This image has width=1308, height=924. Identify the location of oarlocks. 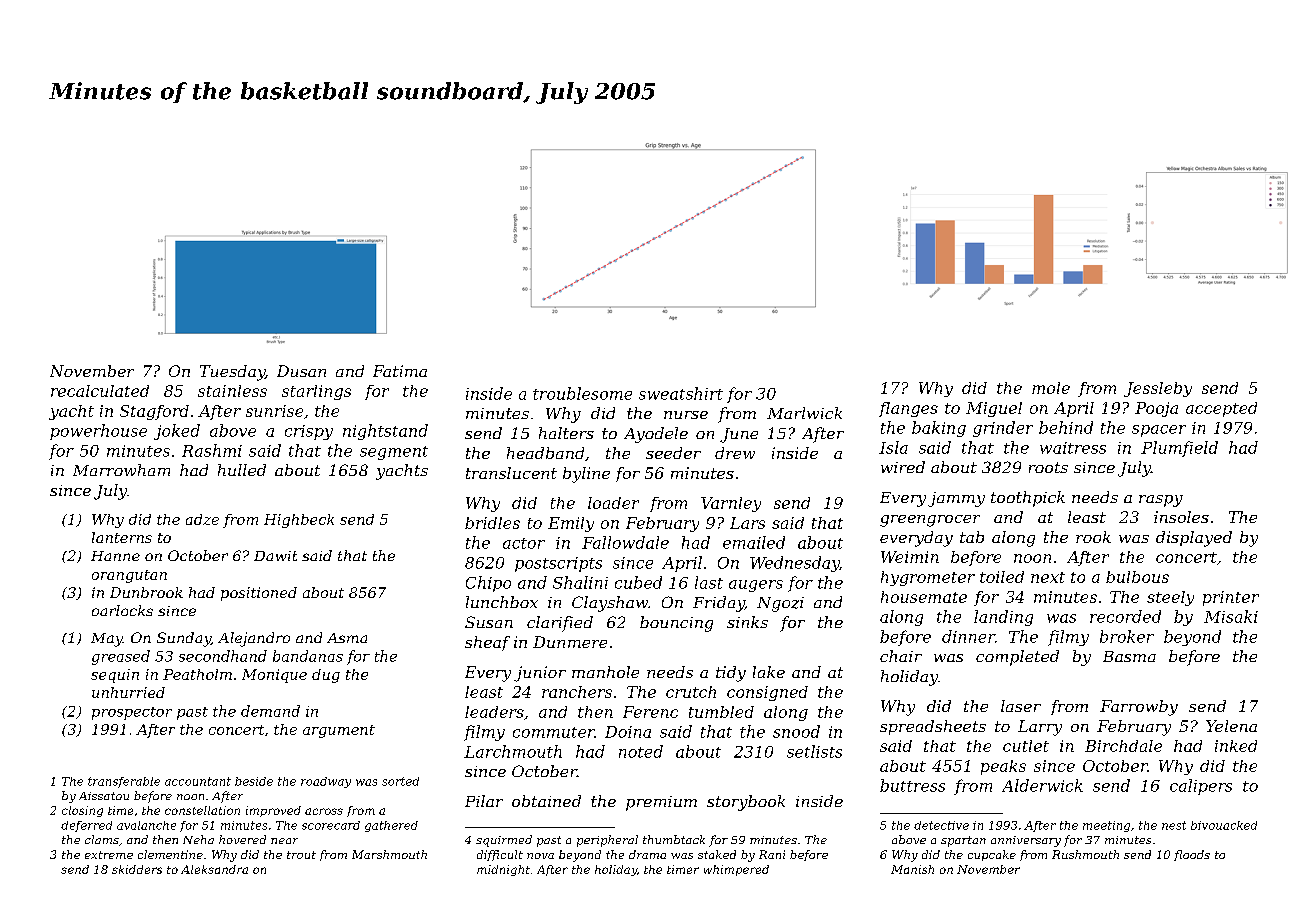
(122, 610).
